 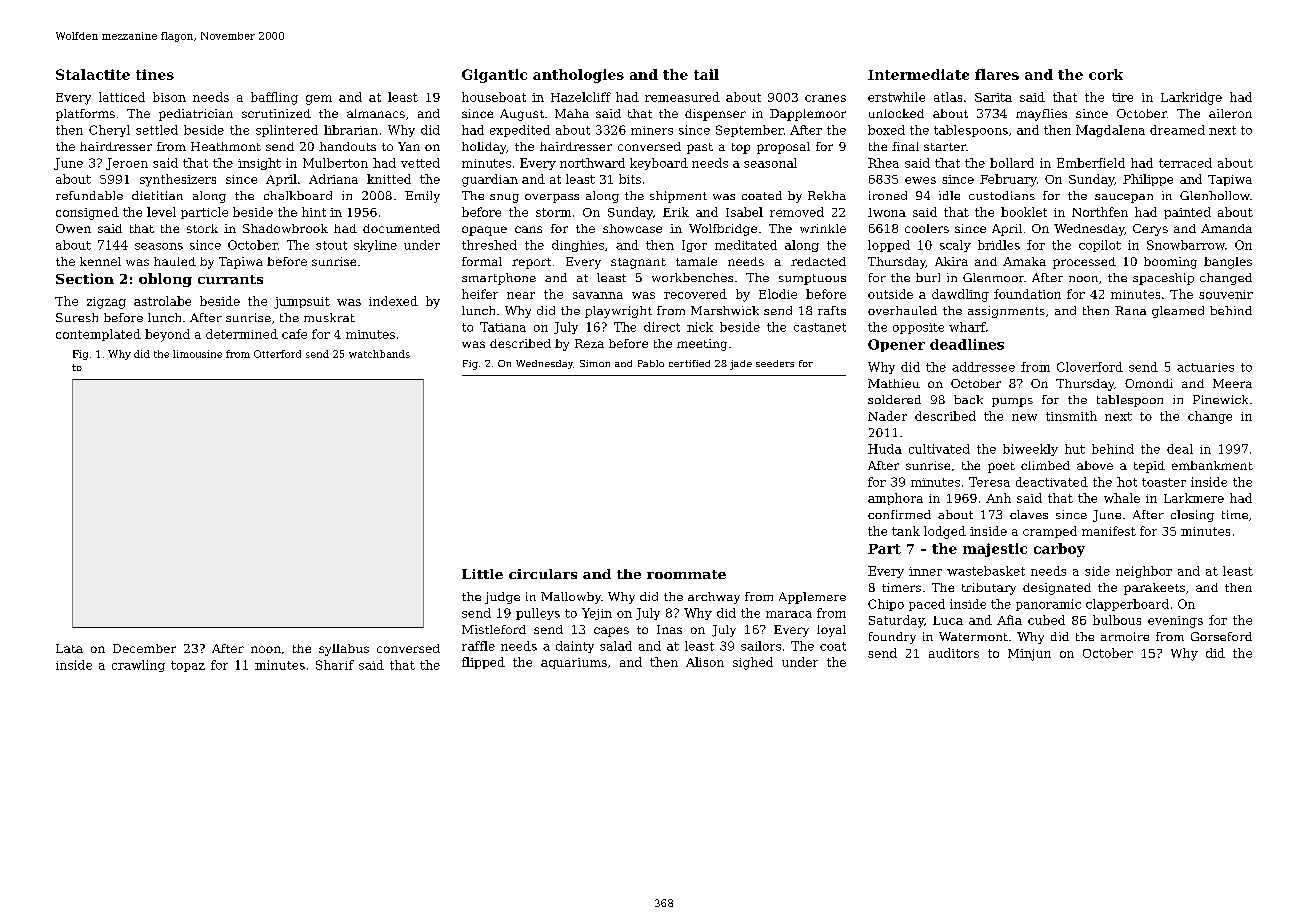 What do you see at coordinates (753, 663) in the image?
I see `sighed` at bounding box center [753, 663].
